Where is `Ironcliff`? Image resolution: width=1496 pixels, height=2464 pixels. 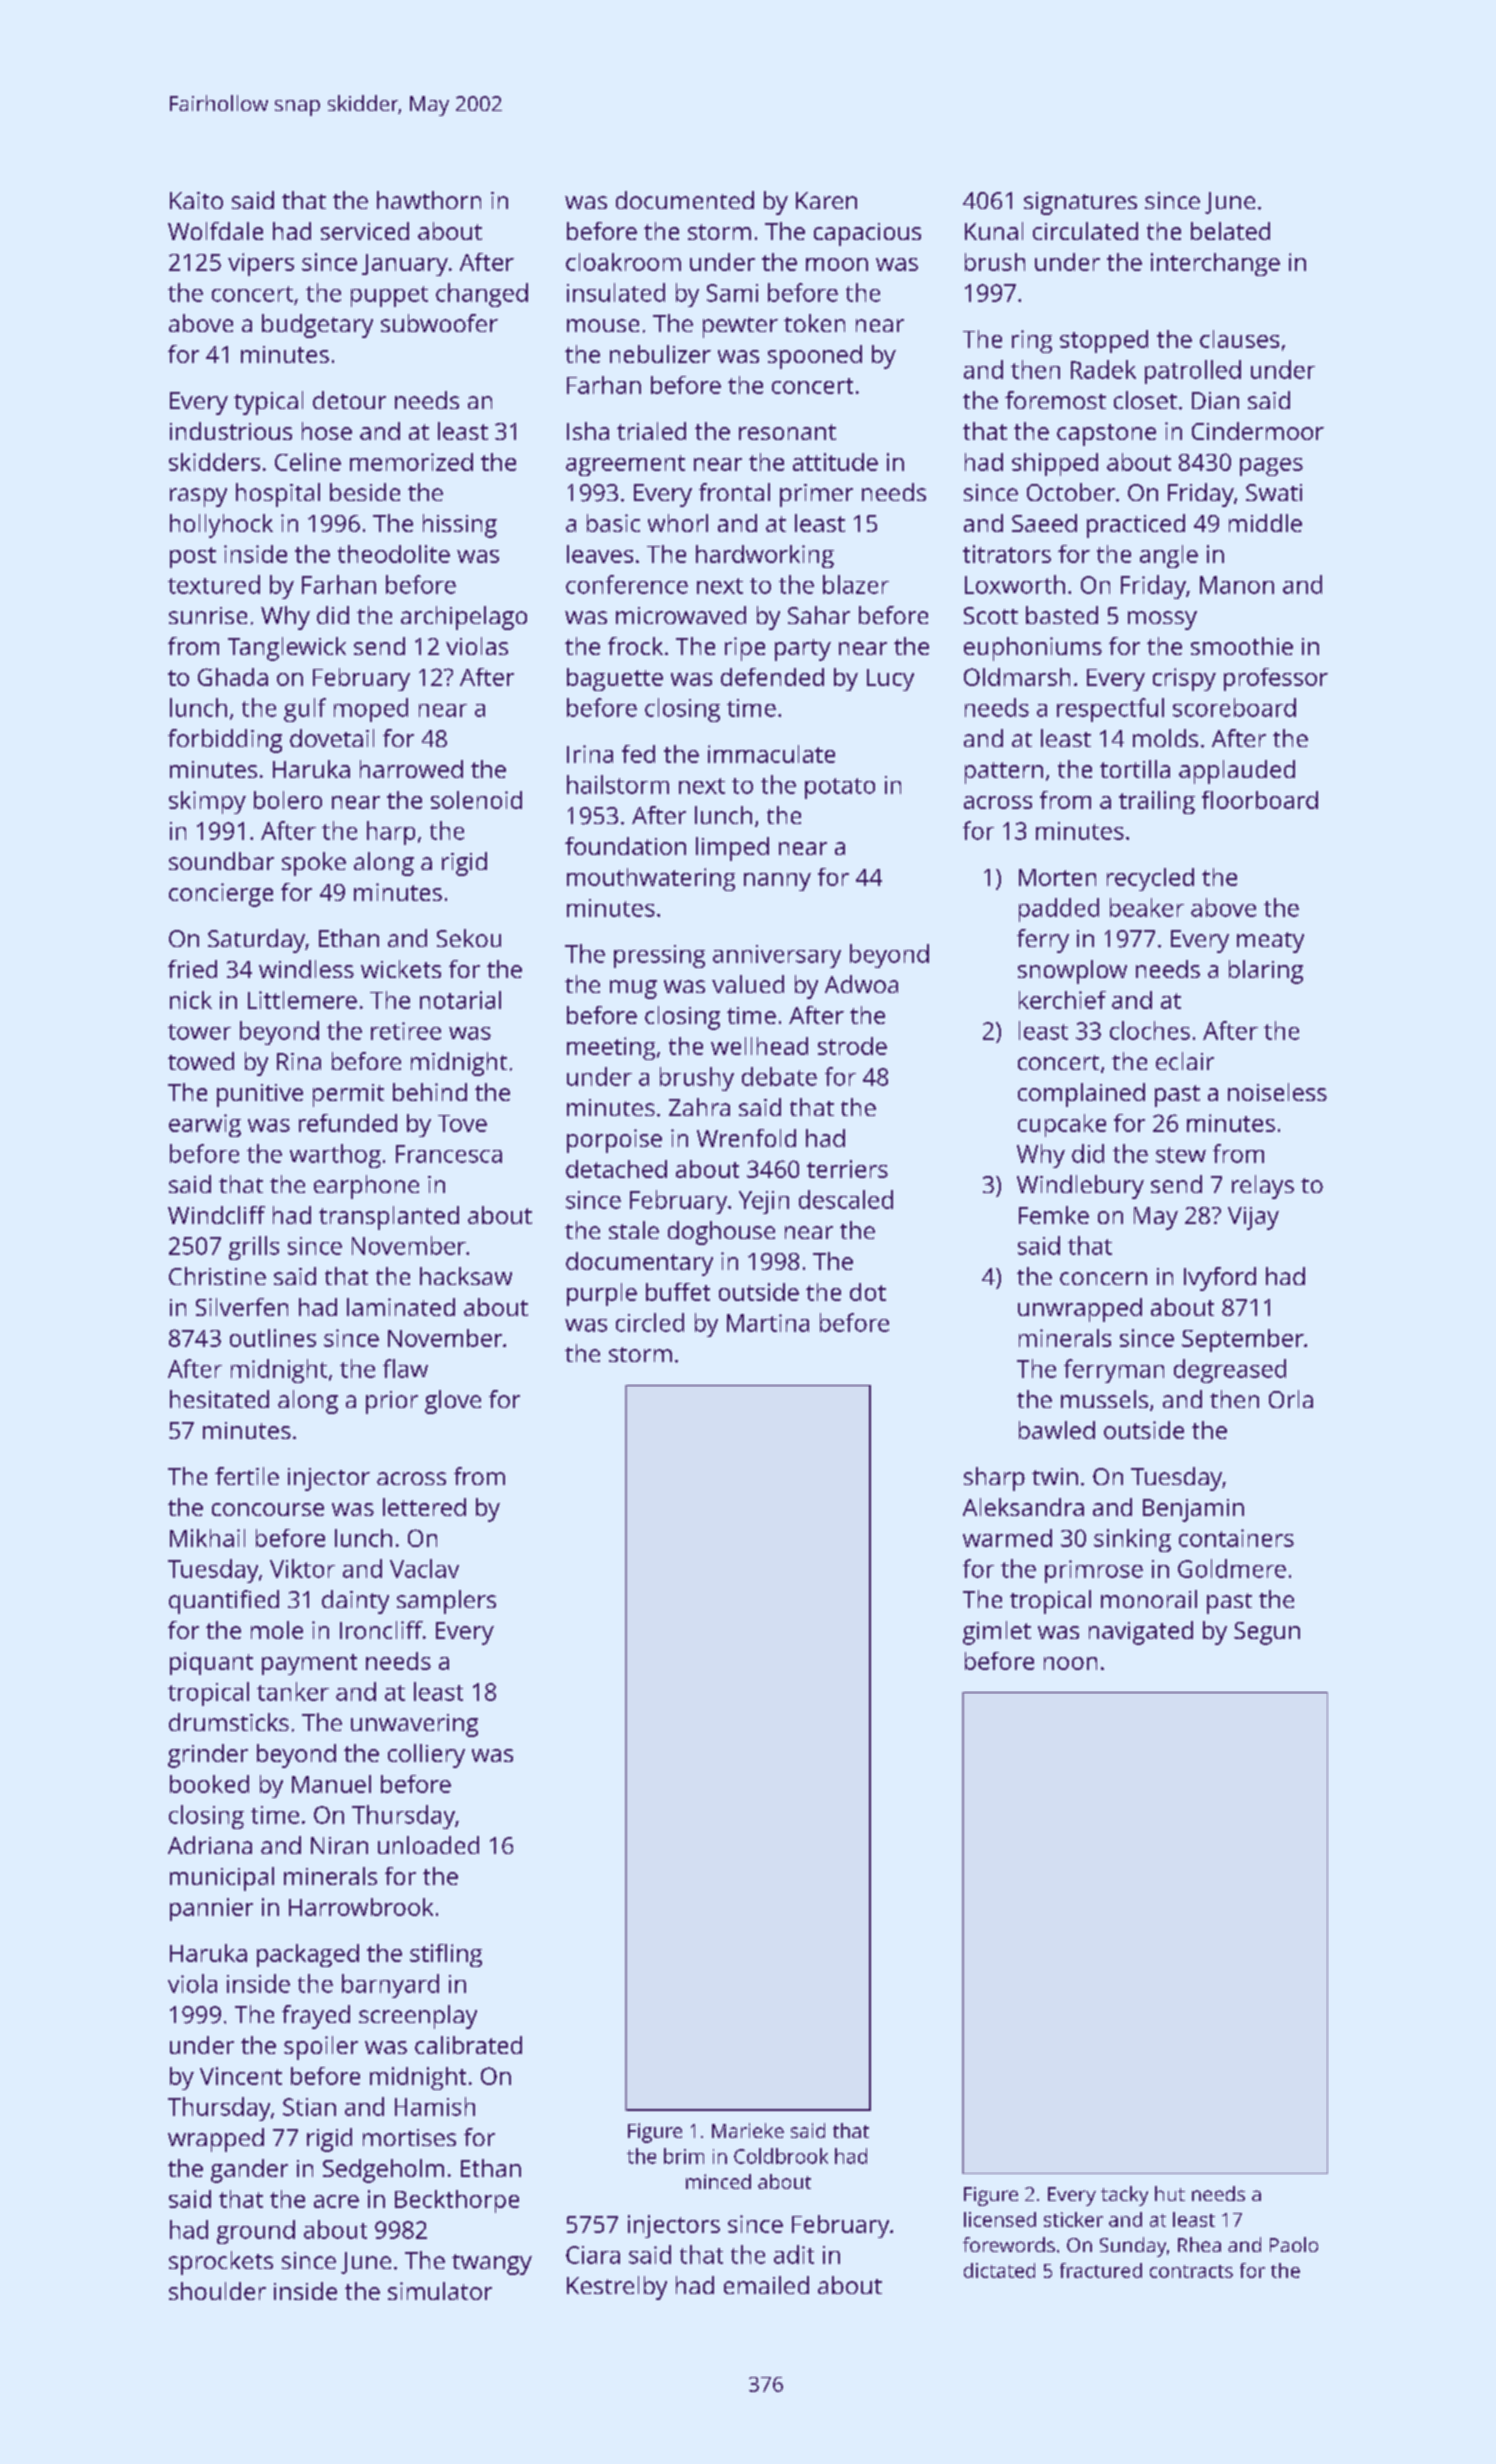
Ironcliff is located at coordinates (381, 1630).
